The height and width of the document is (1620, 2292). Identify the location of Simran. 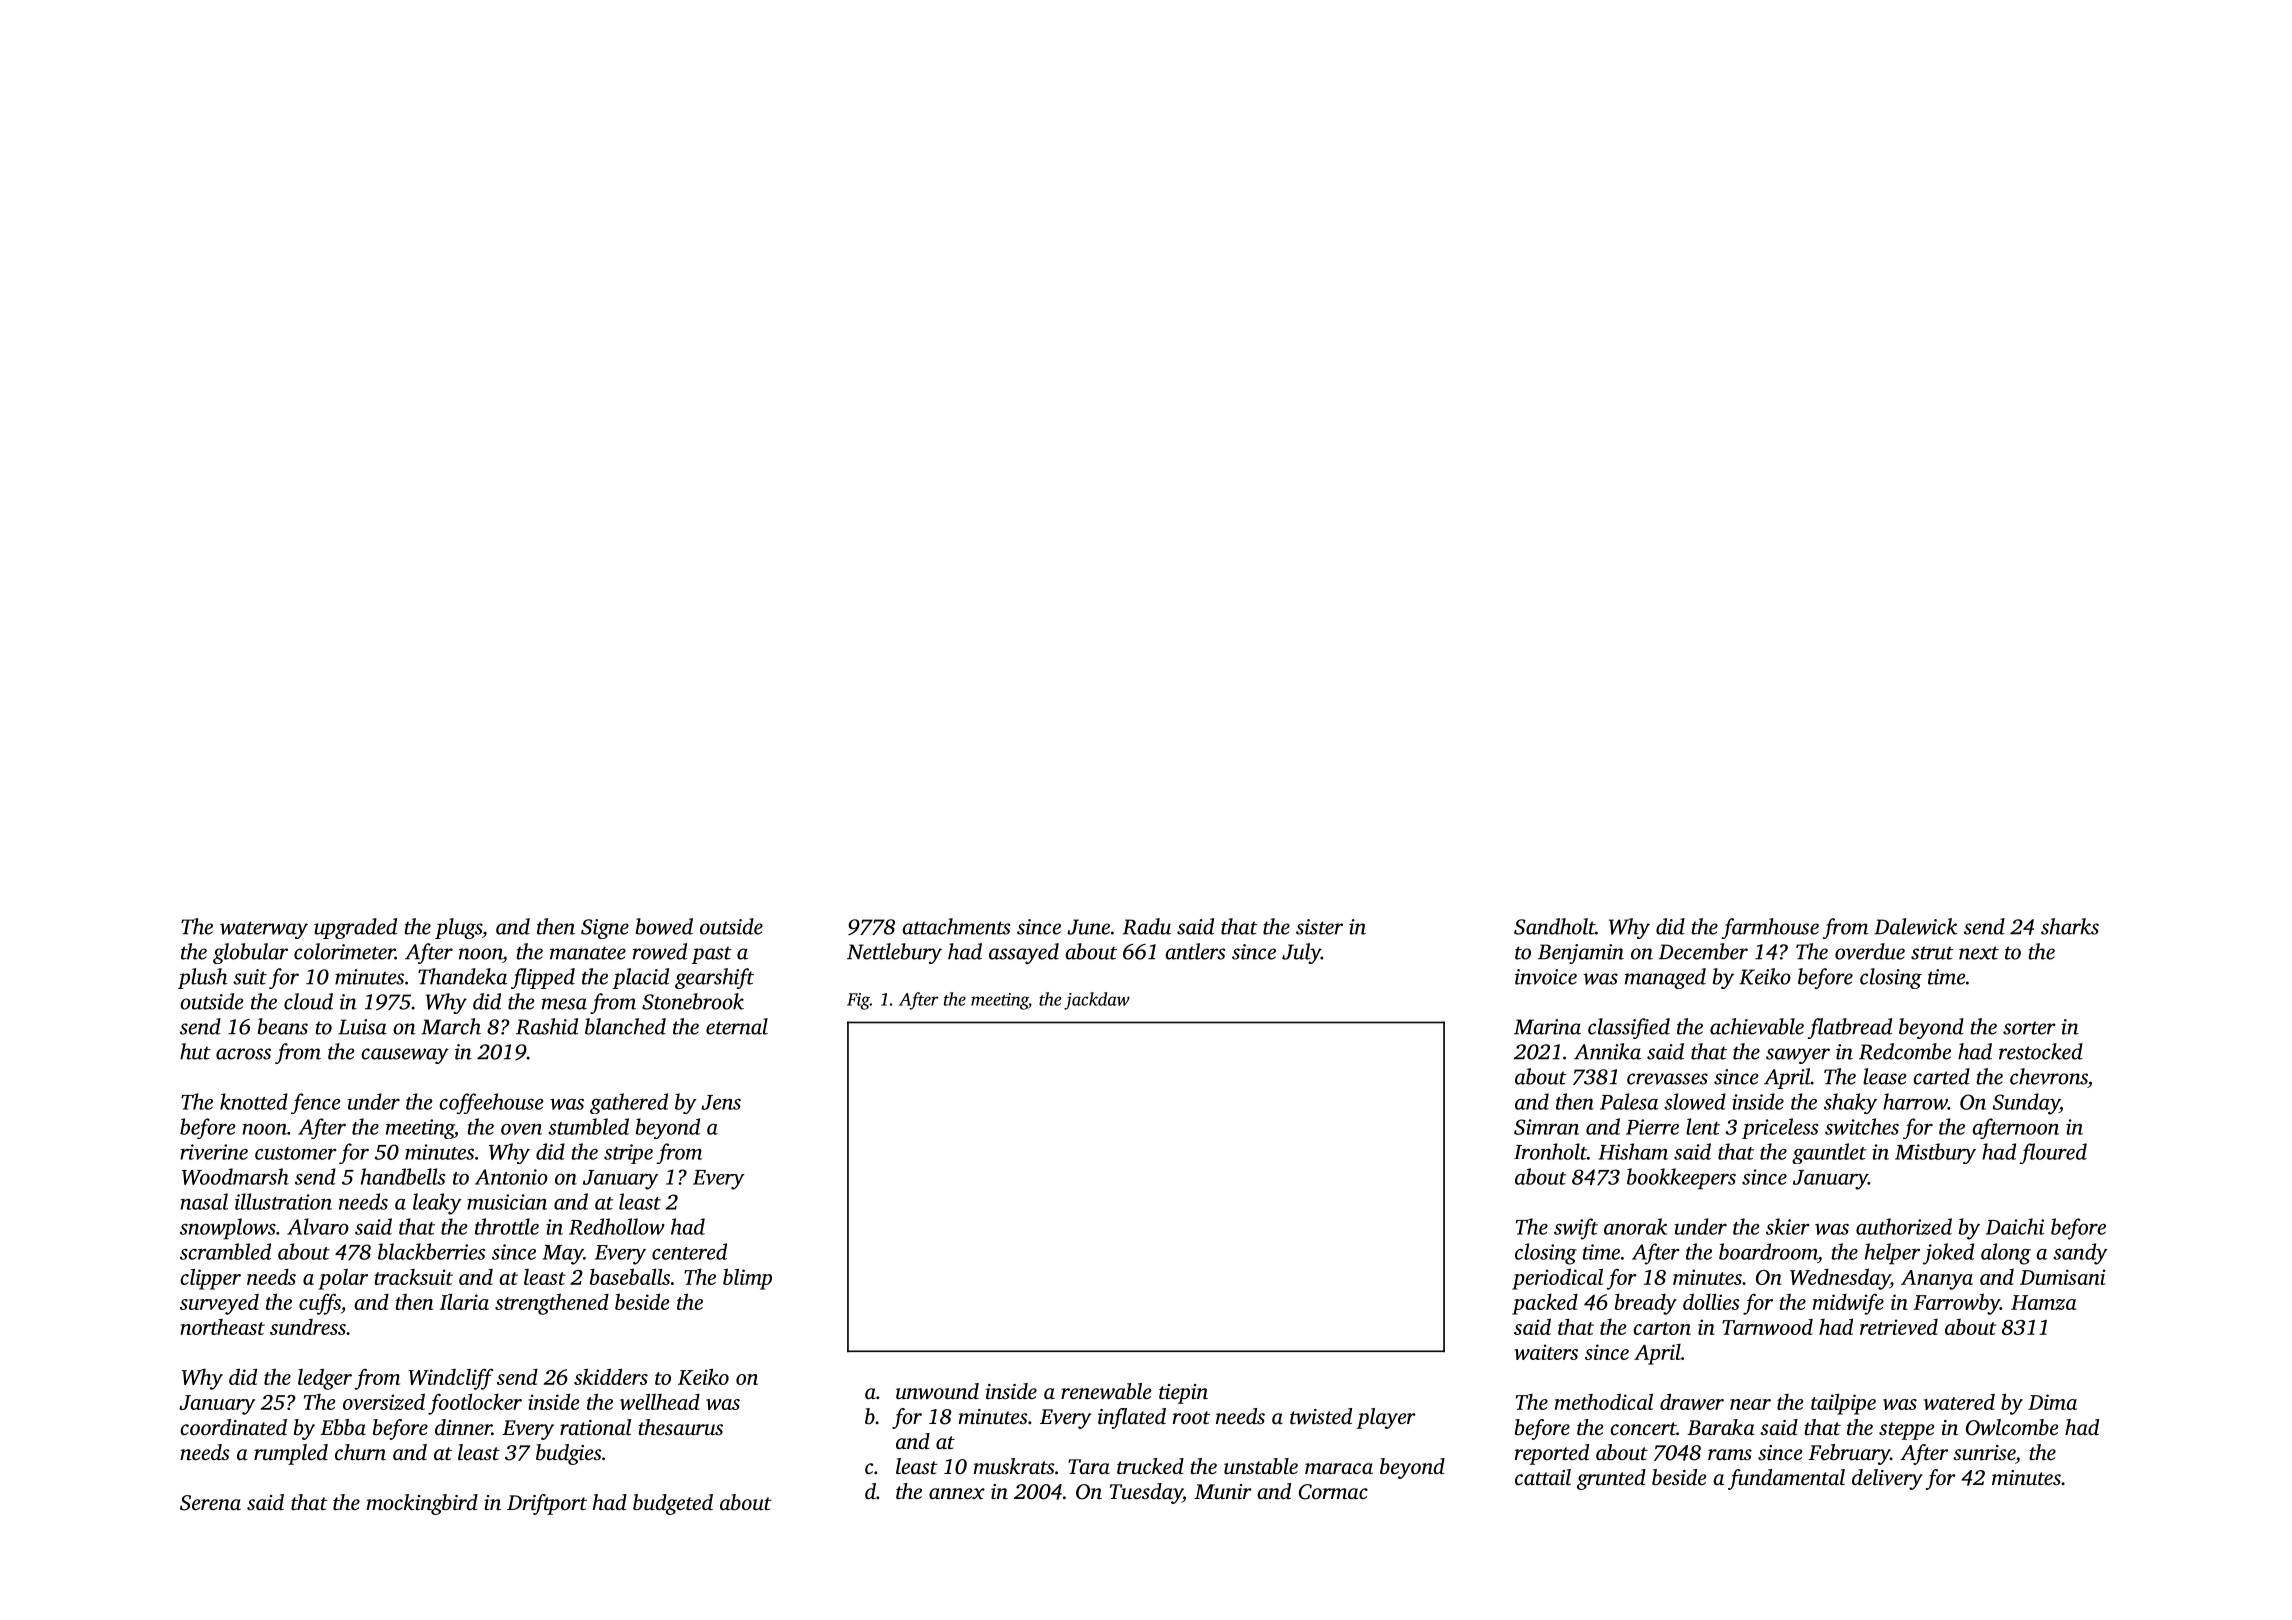
(1546, 1127).
